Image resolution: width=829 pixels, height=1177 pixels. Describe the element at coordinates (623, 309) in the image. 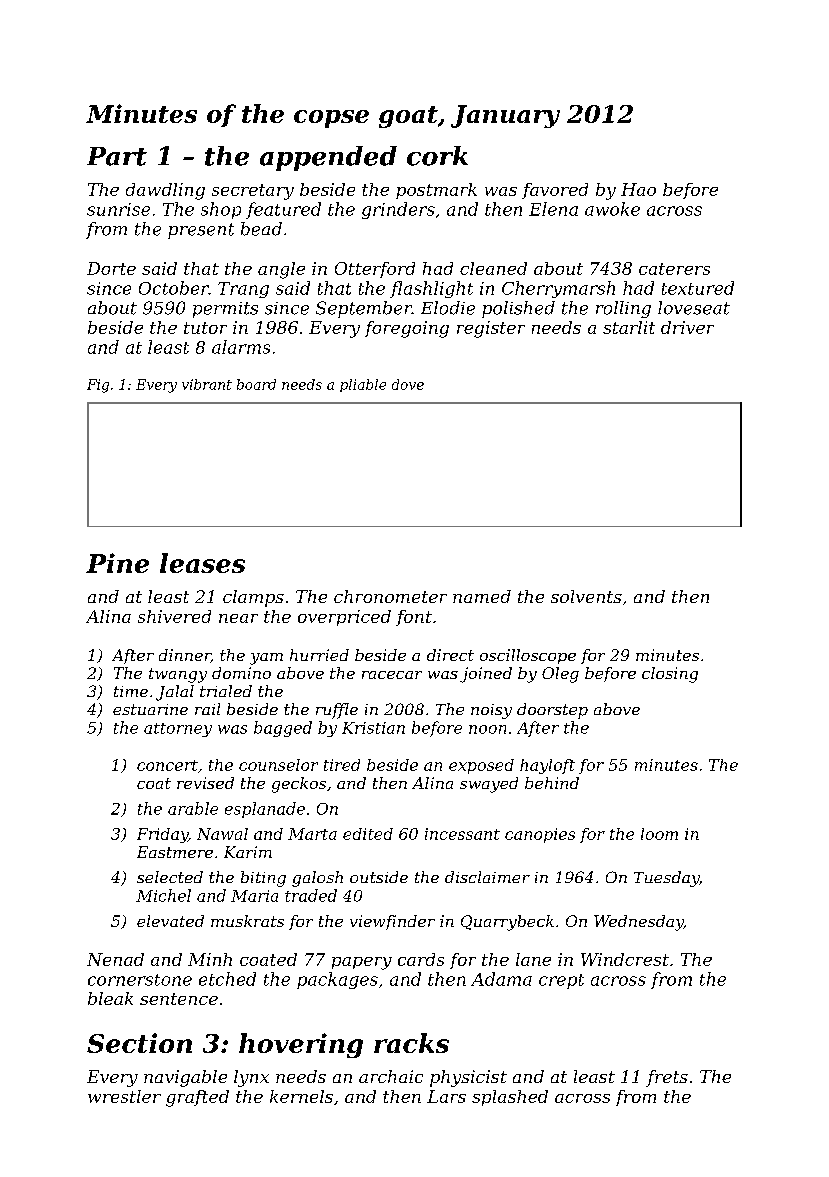

I see `rolling` at that location.
